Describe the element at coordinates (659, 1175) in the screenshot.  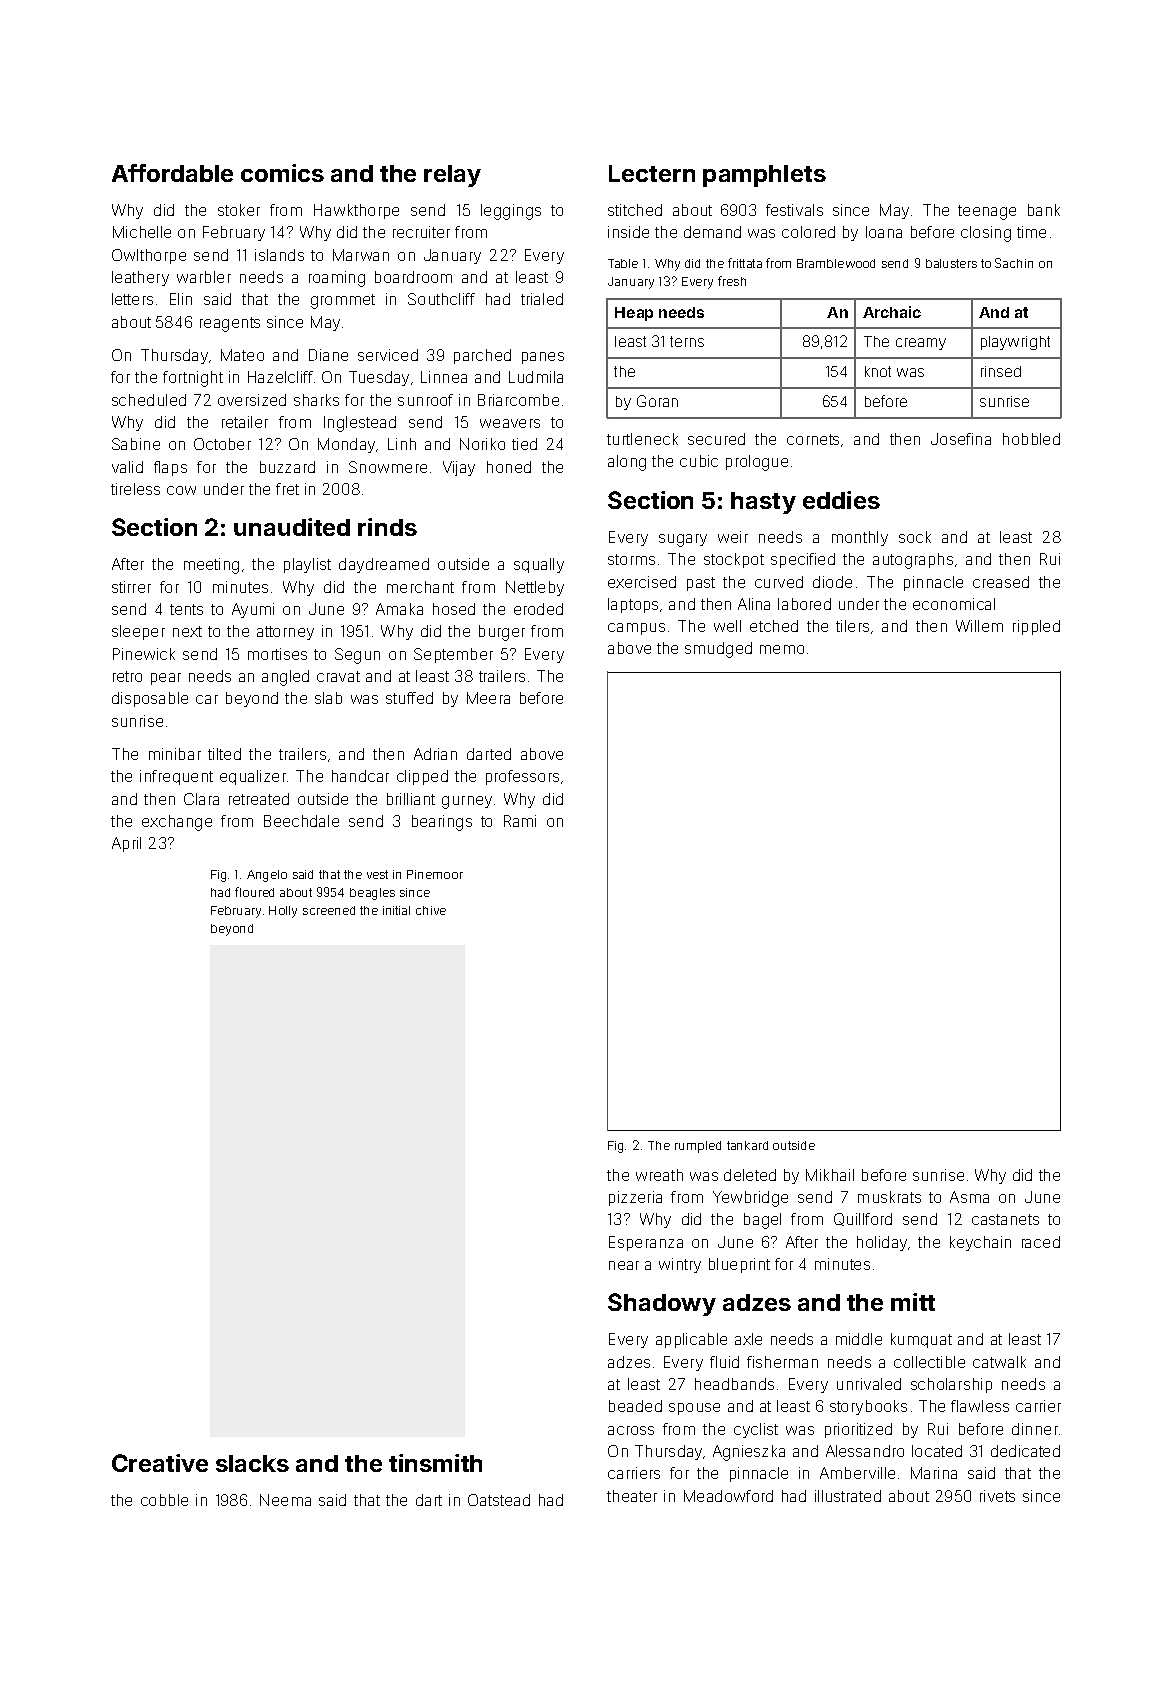
I see `wreath` at that location.
